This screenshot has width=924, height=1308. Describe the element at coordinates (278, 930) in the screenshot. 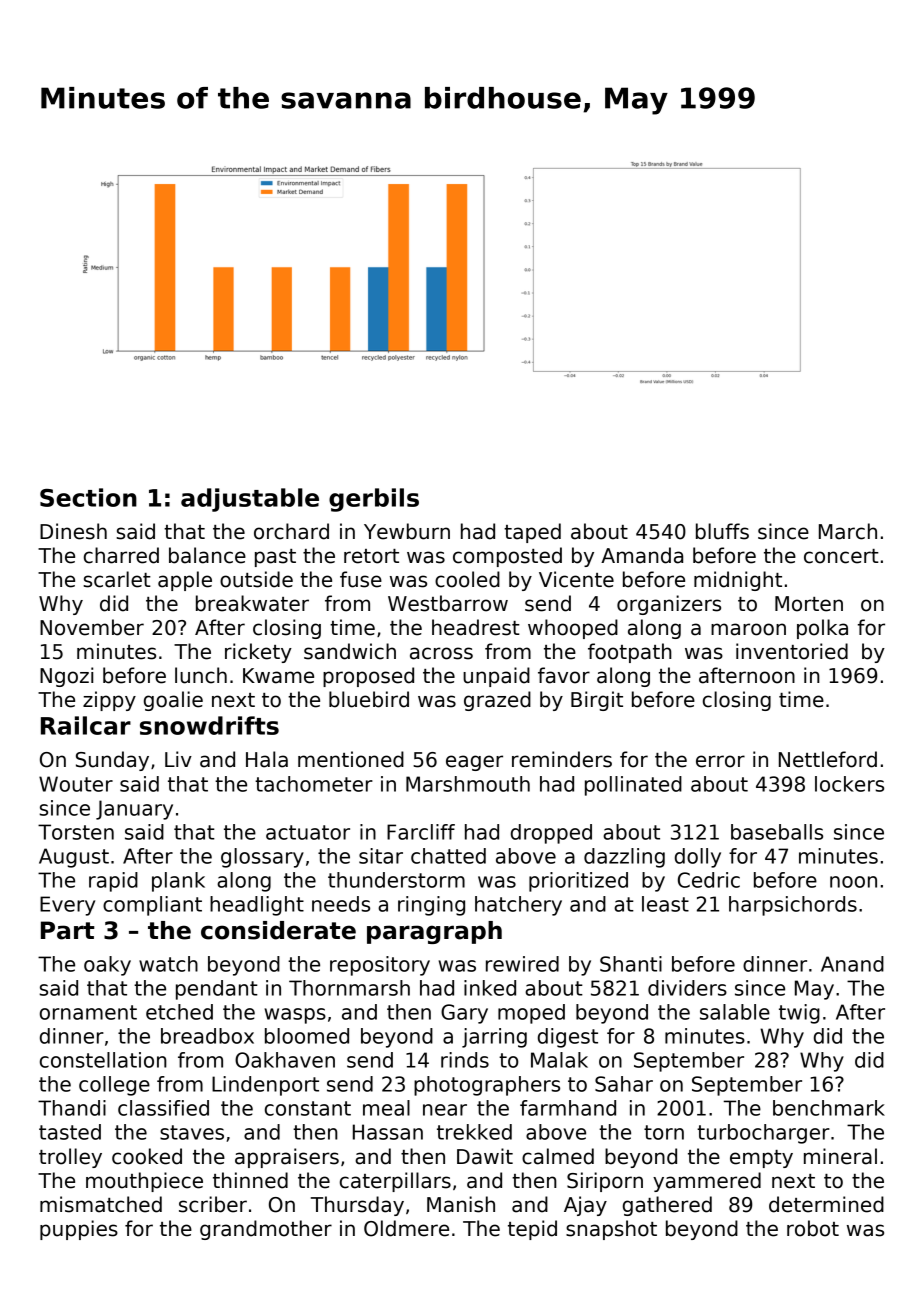

I see `considerate` at that location.
